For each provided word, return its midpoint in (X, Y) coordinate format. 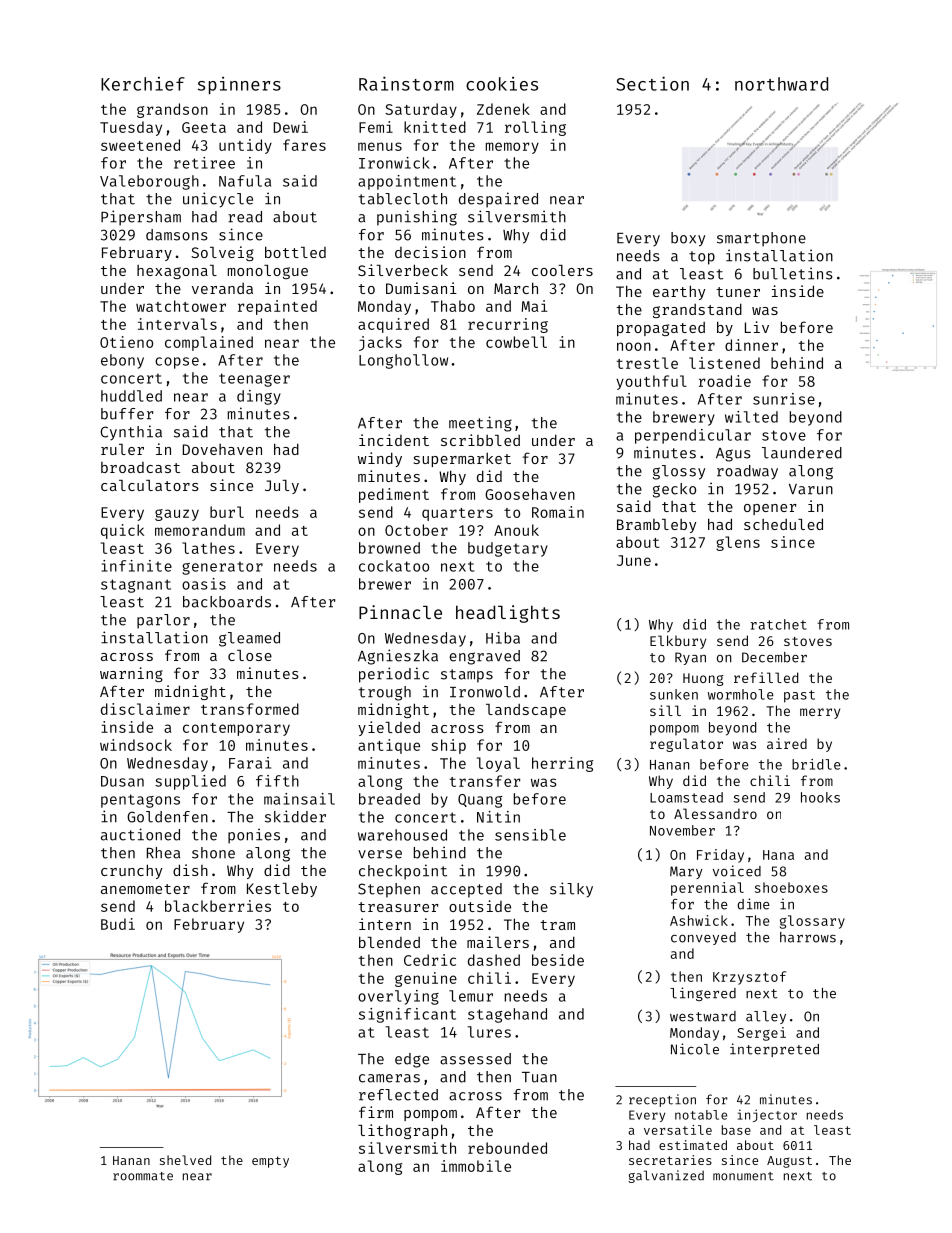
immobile (476, 1166)
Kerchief (143, 84)
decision (430, 252)
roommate (143, 1176)
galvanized (666, 1176)
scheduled (783, 524)
